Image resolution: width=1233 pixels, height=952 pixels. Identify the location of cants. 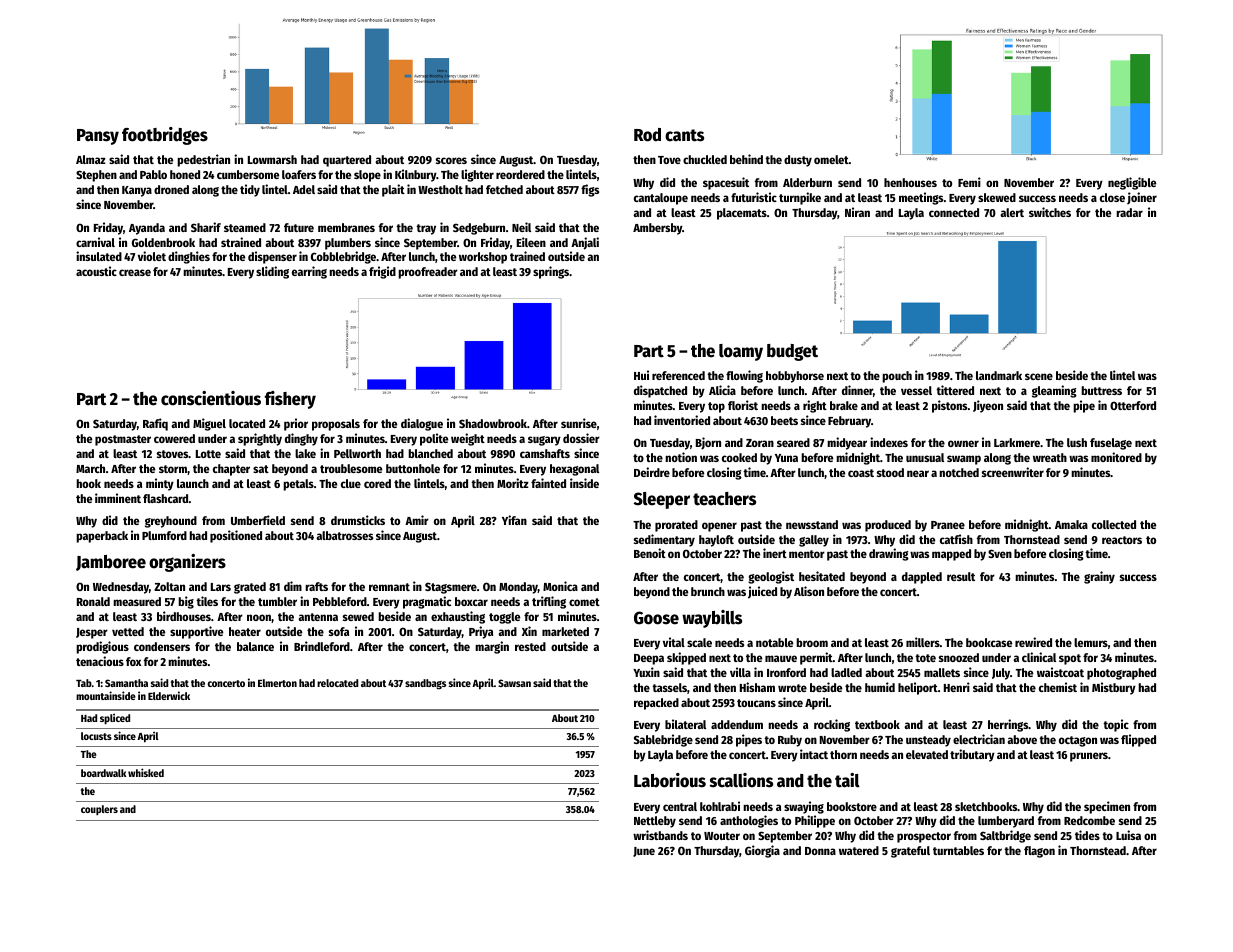
(684, 135).
